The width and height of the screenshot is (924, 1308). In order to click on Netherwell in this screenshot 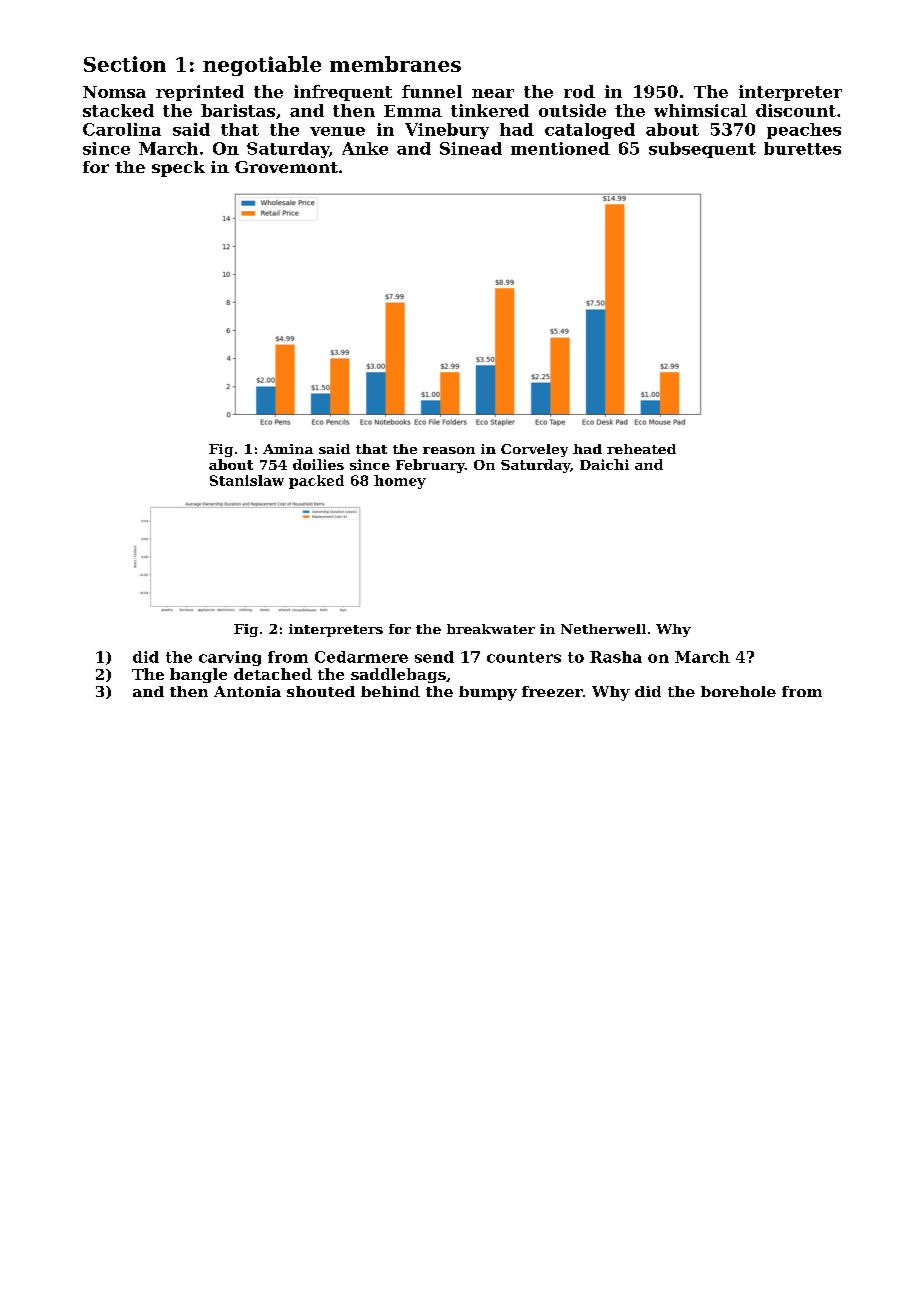, I will do `click(603, 629)`.
